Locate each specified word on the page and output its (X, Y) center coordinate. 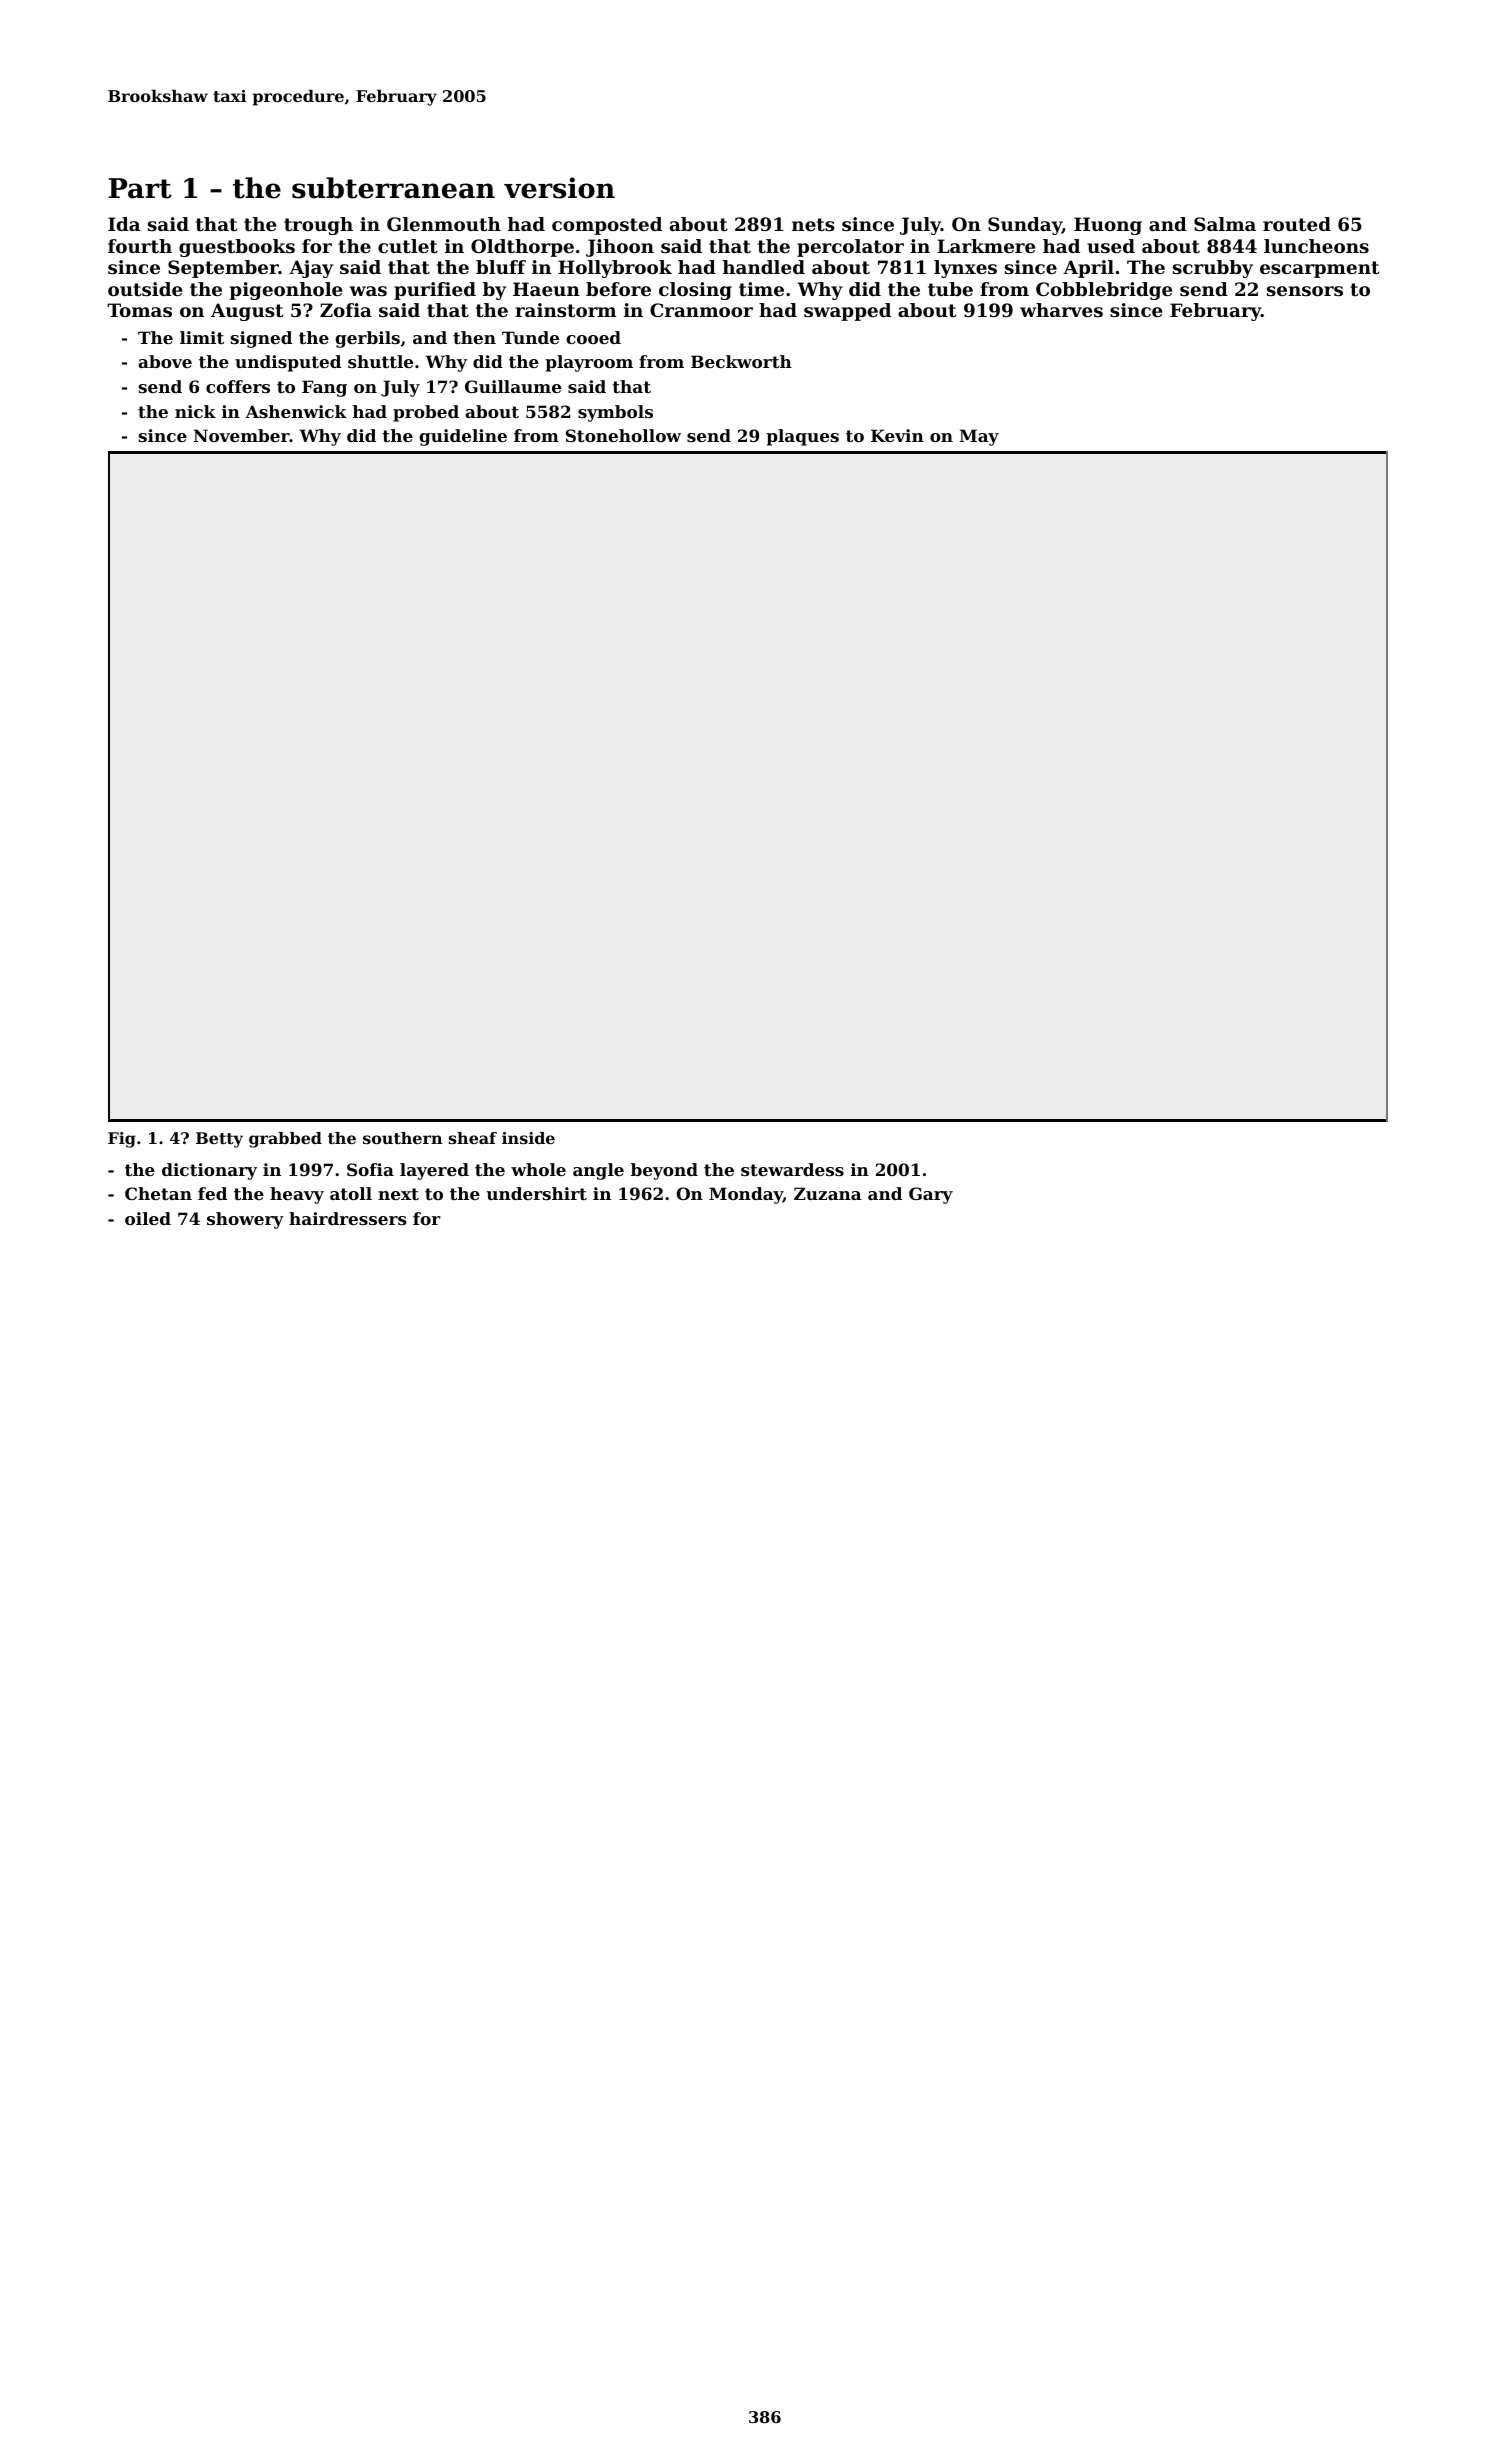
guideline (463, 437)
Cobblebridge (1104, 291)
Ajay (311, 269)
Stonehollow (623, 435)
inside (528, 1138)
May (979, 437)
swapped (847, 312)
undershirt (536, 1193)
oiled (148, 1218)
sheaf (472, 1138)
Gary (931, 1195)
